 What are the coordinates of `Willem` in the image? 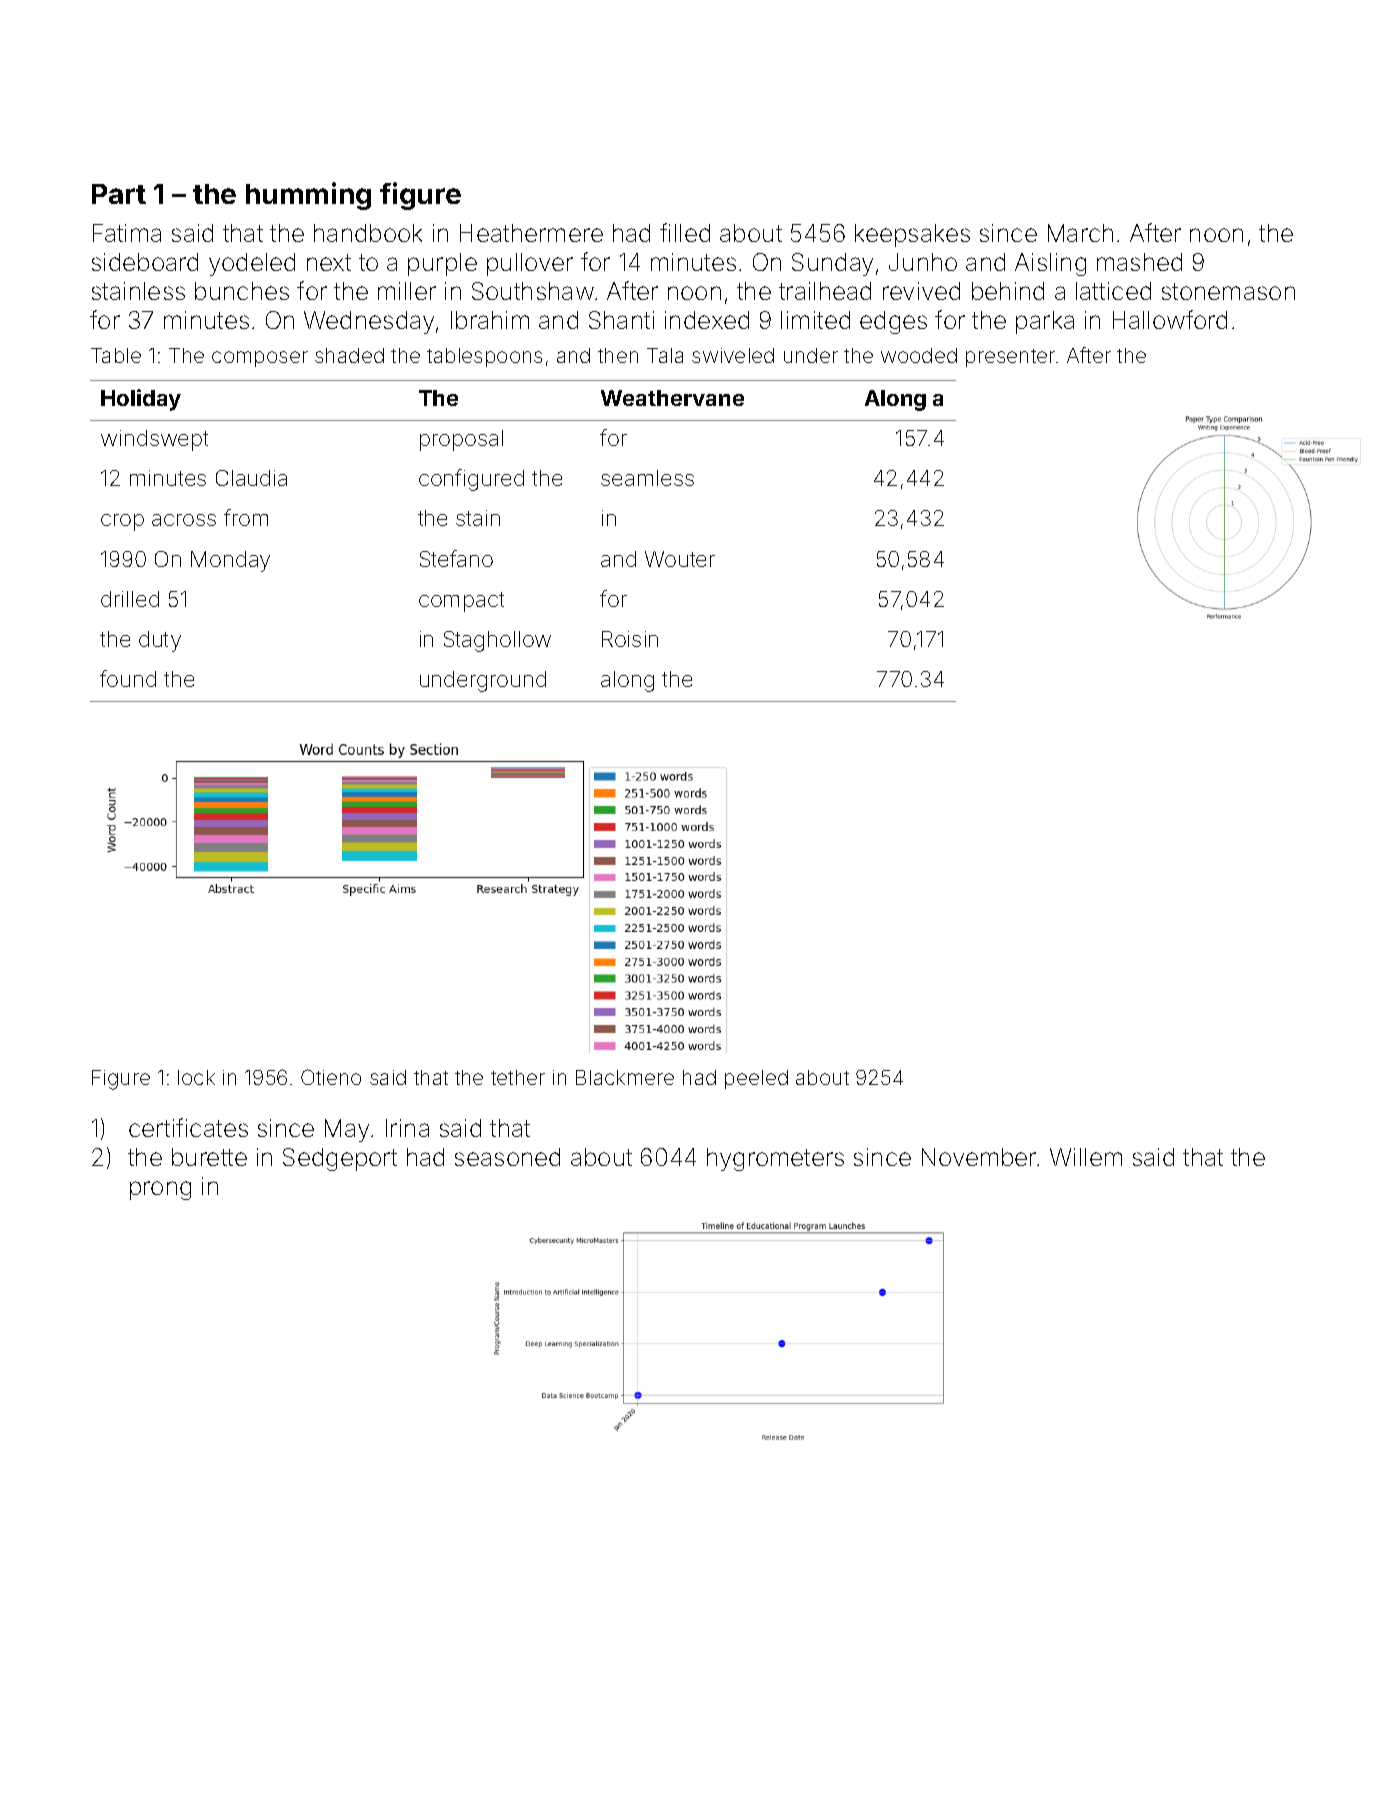 It's located at (1086, 1157).
